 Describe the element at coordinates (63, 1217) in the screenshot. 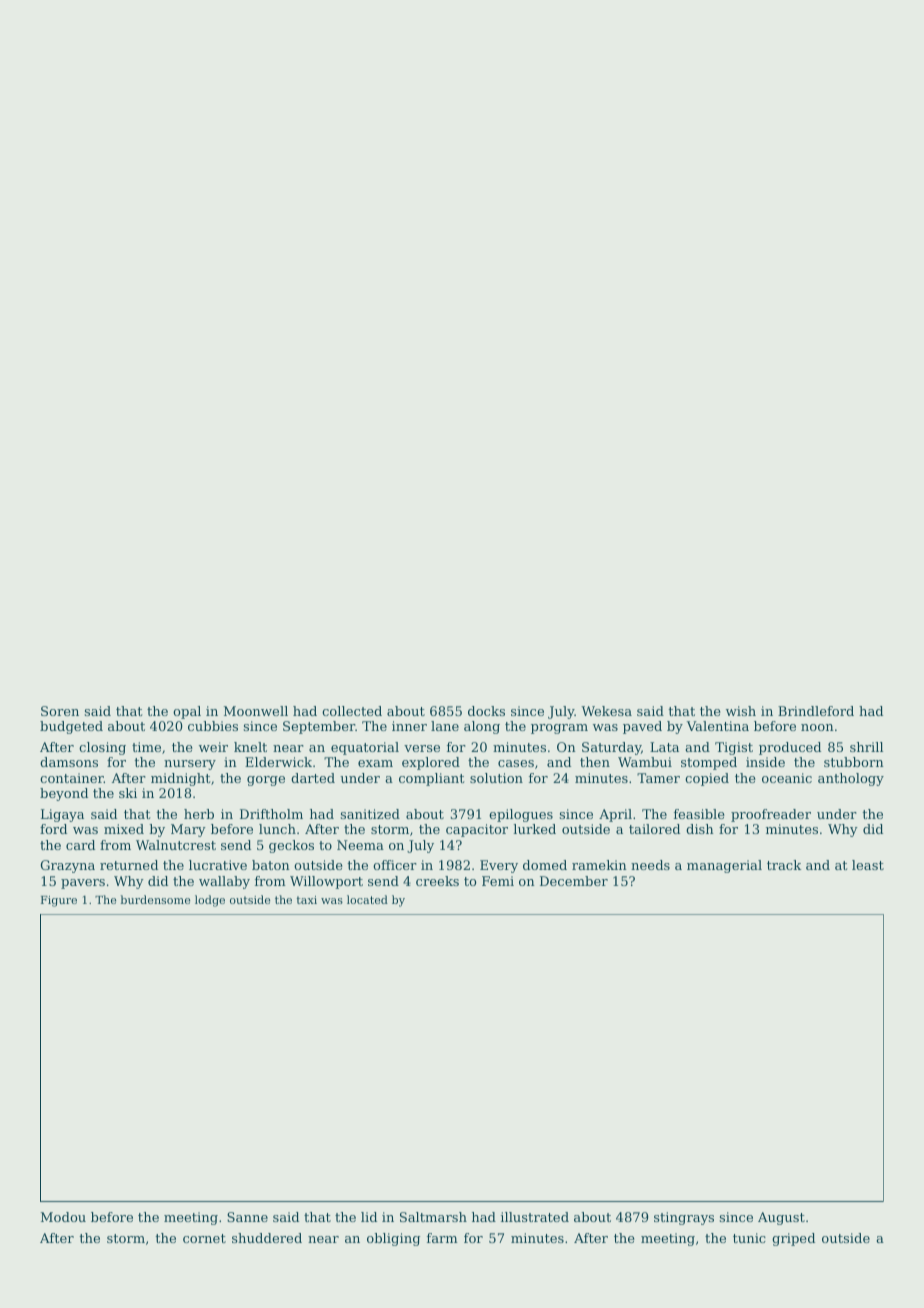

I see `Modou` at that location.
